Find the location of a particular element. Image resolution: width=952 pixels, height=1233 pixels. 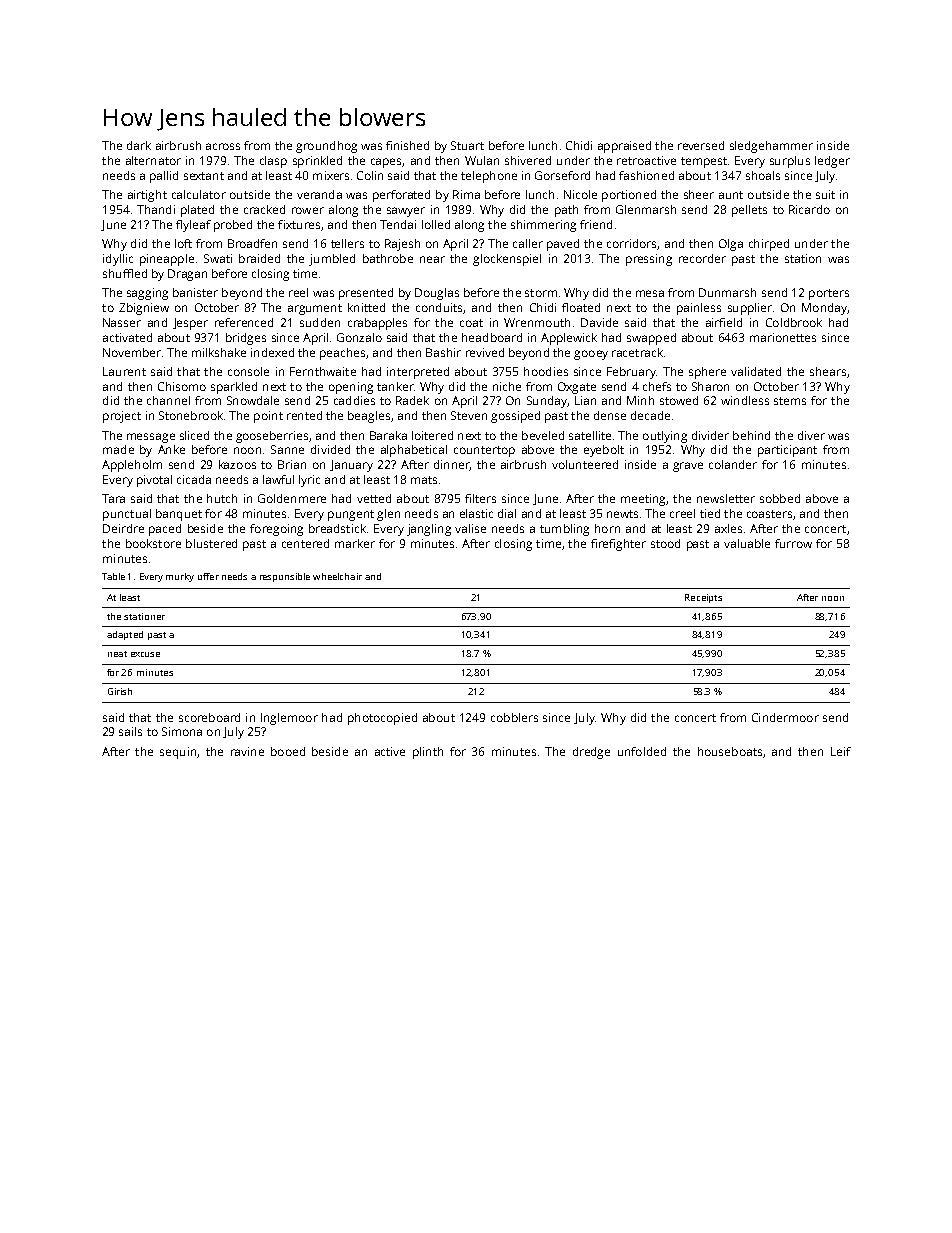

sobbed is located at coordinates (780, 498).
